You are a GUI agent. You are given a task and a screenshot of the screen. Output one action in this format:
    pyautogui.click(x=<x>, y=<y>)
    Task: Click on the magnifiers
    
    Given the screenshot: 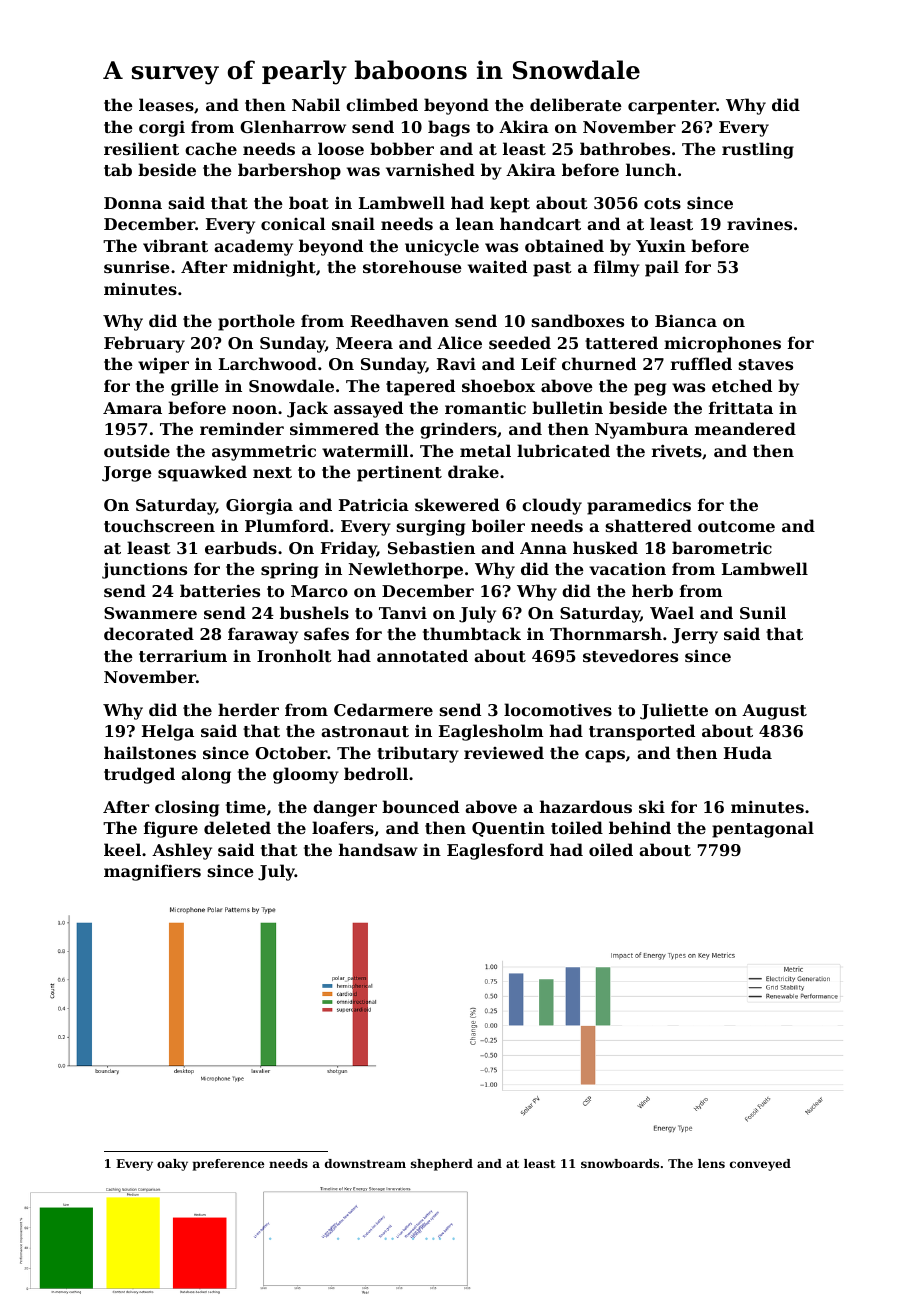 What is the action you would take?
    pyautogui.click(x=152, y=872)
